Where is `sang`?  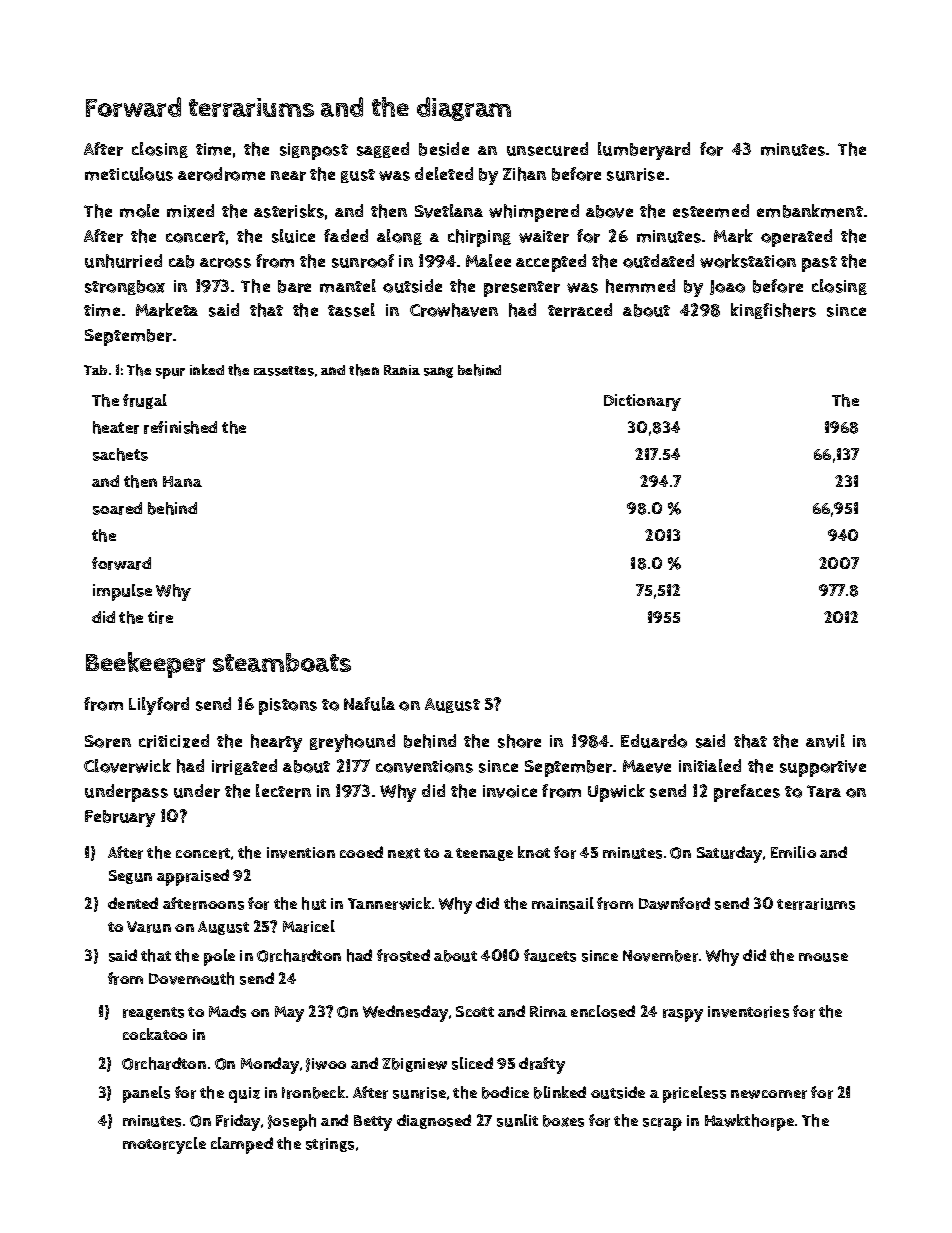
sang is located at coordinates (438, 372).
